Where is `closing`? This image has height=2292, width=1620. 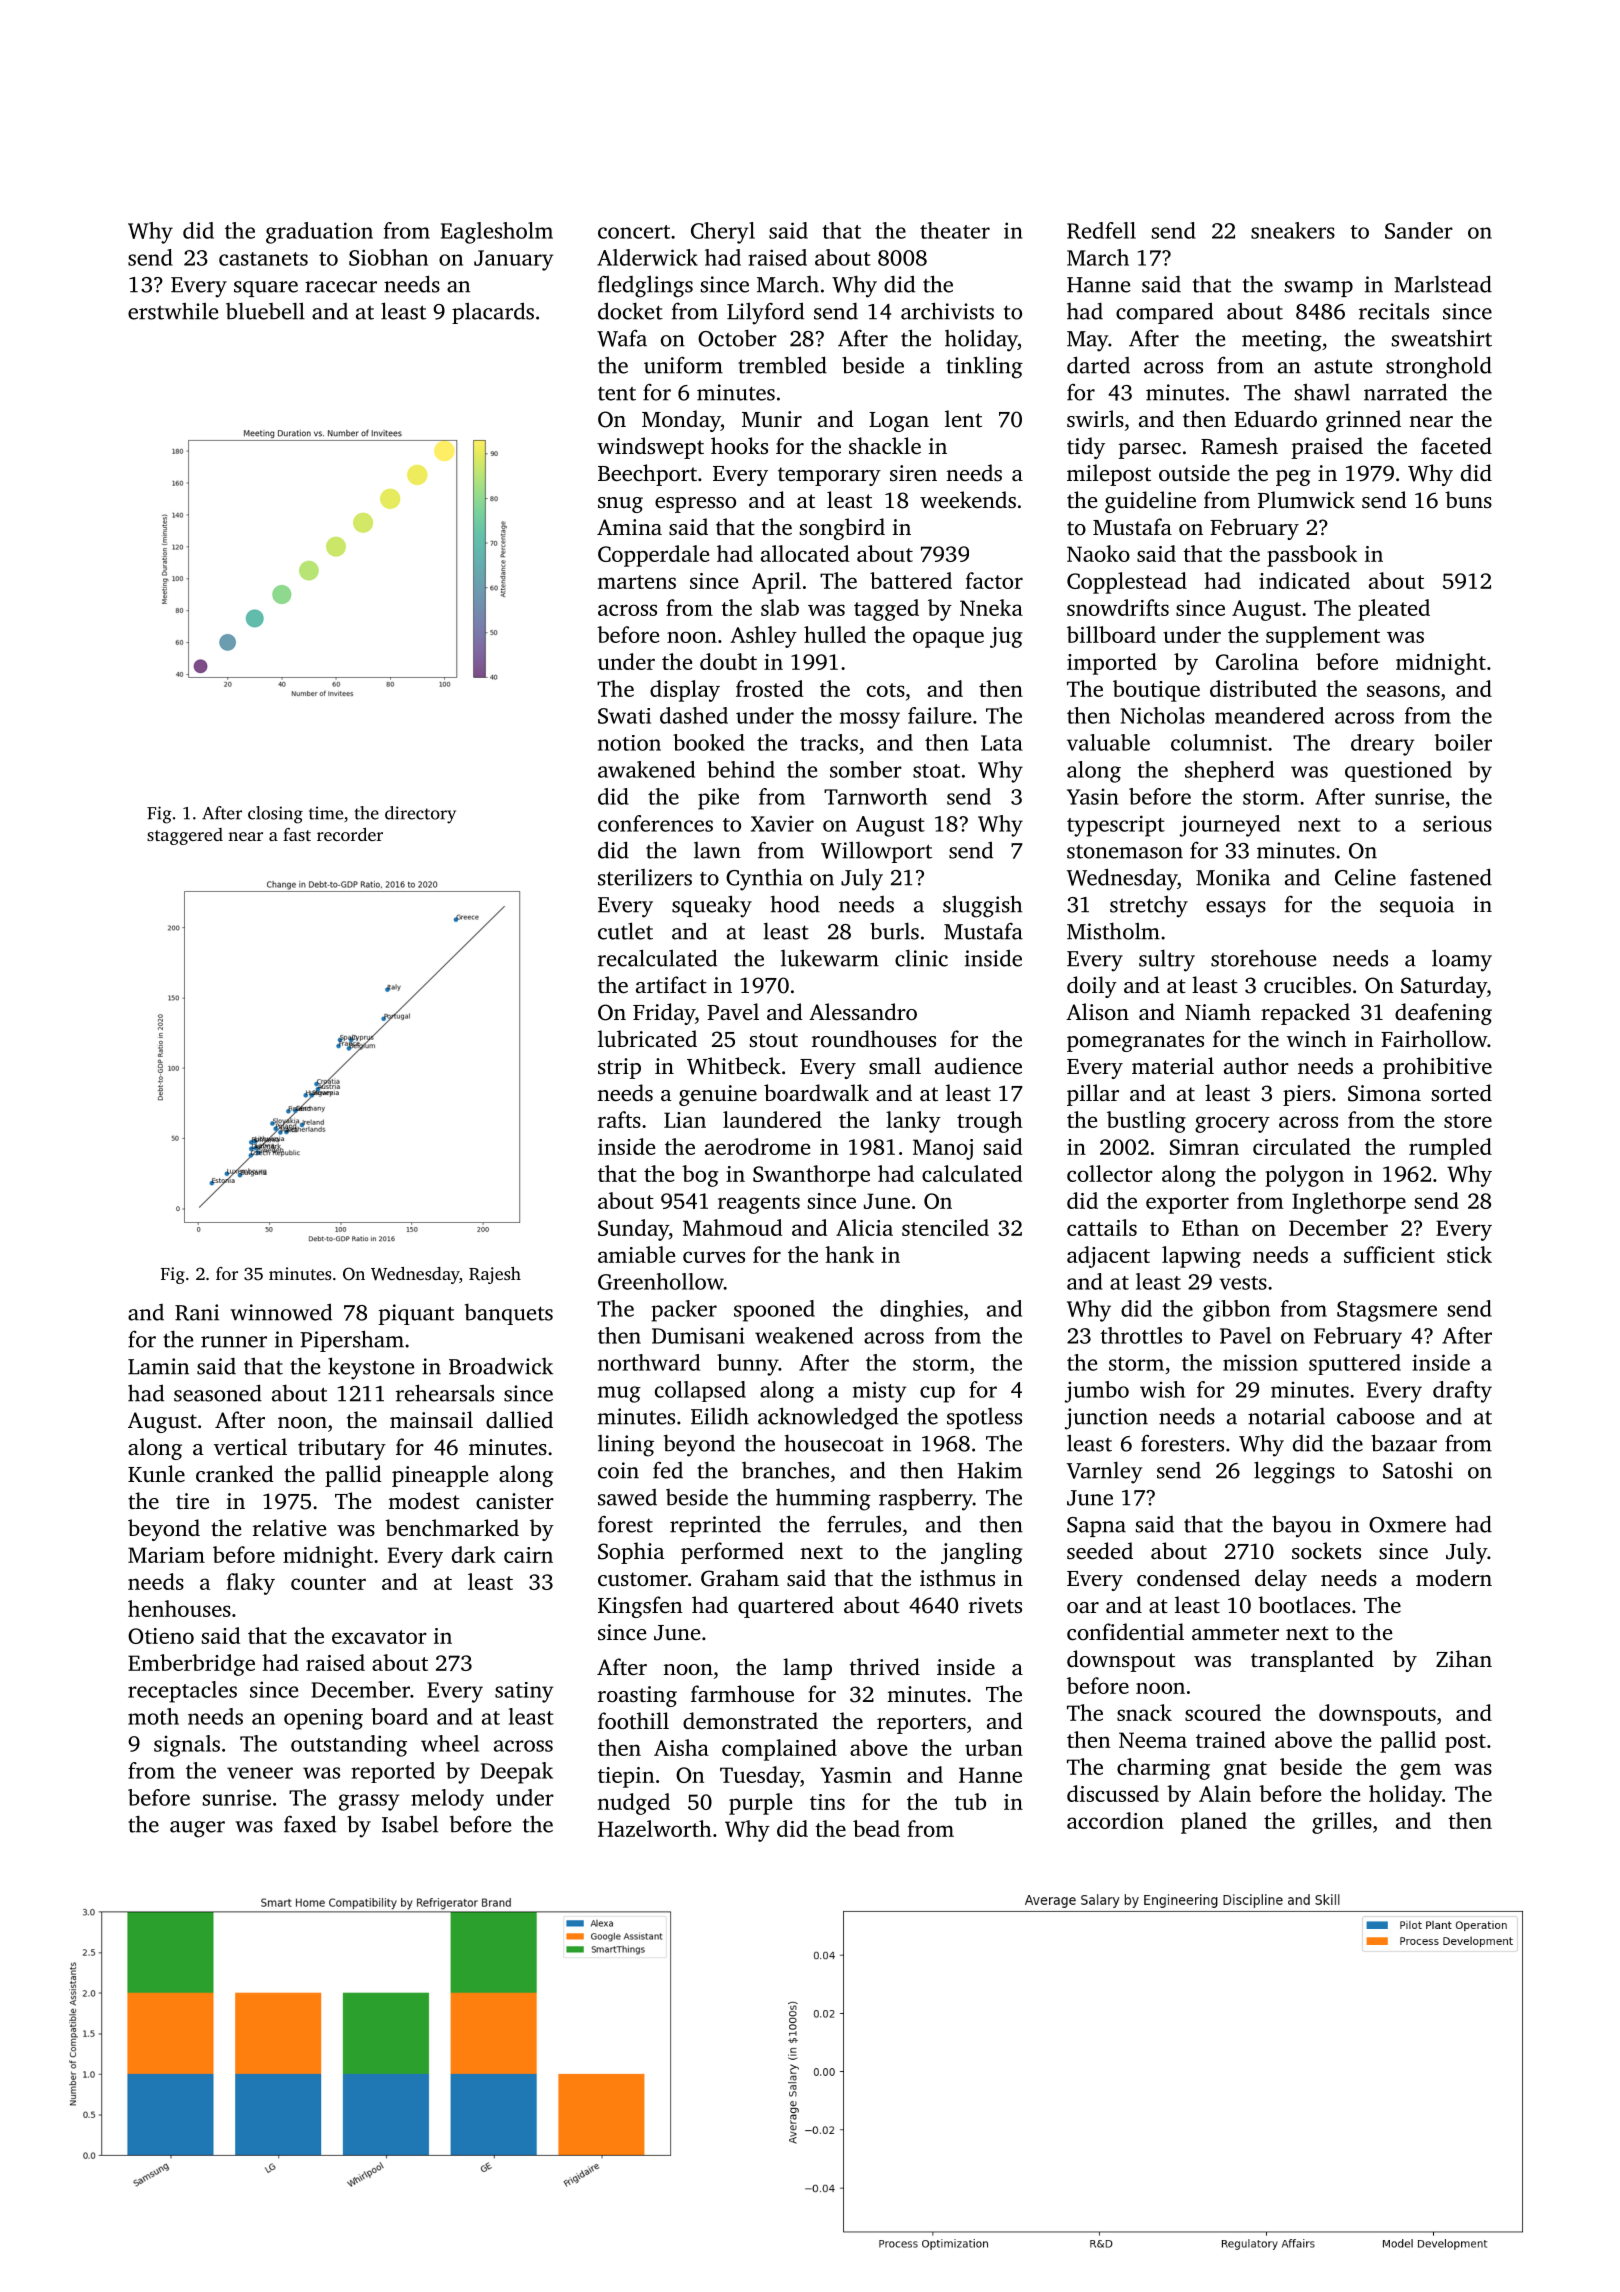
closing is located at coordinates (275, 815).
